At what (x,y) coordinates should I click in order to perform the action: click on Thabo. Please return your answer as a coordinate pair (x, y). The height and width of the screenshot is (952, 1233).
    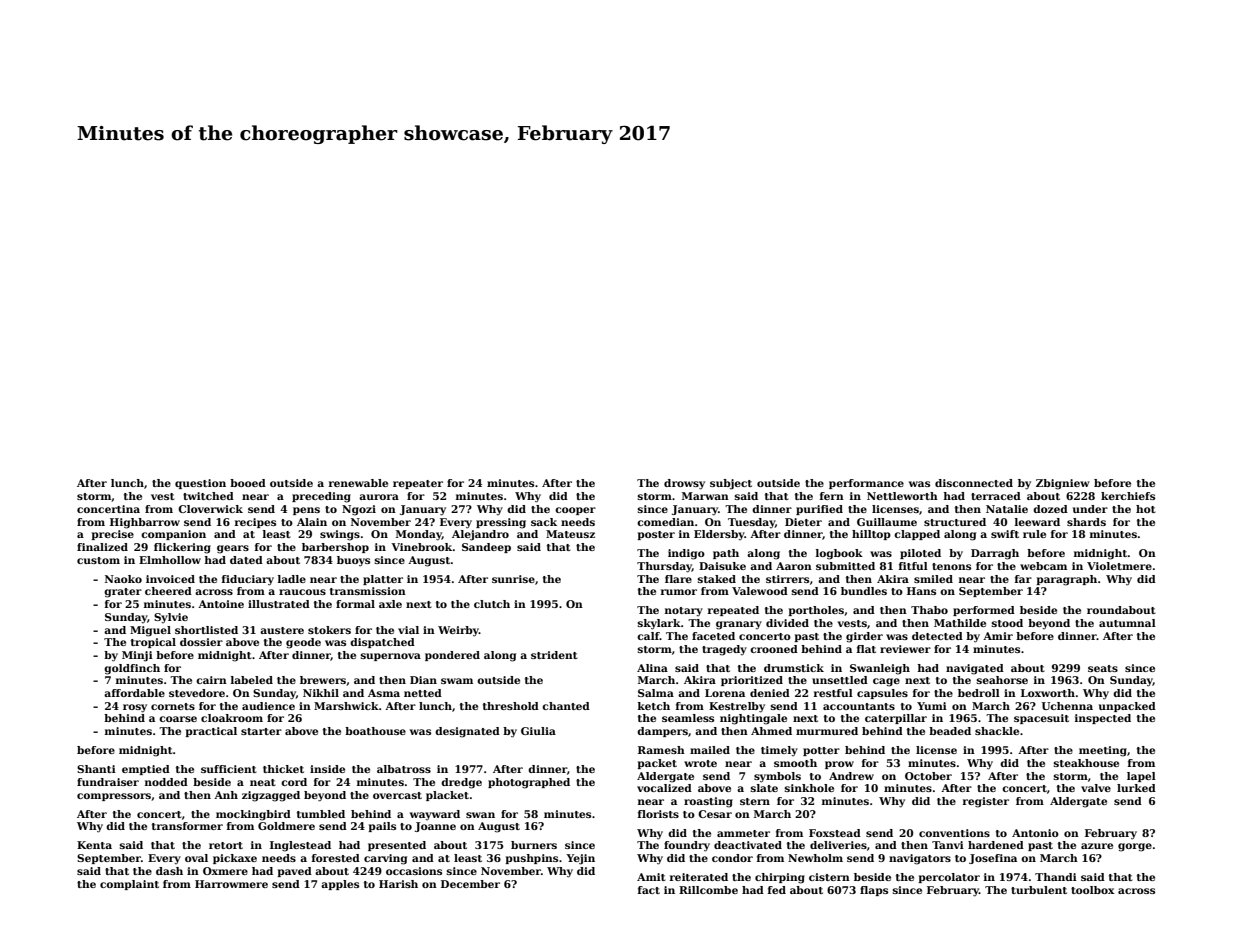
    Looking at the image, I should click on (929, 610).
